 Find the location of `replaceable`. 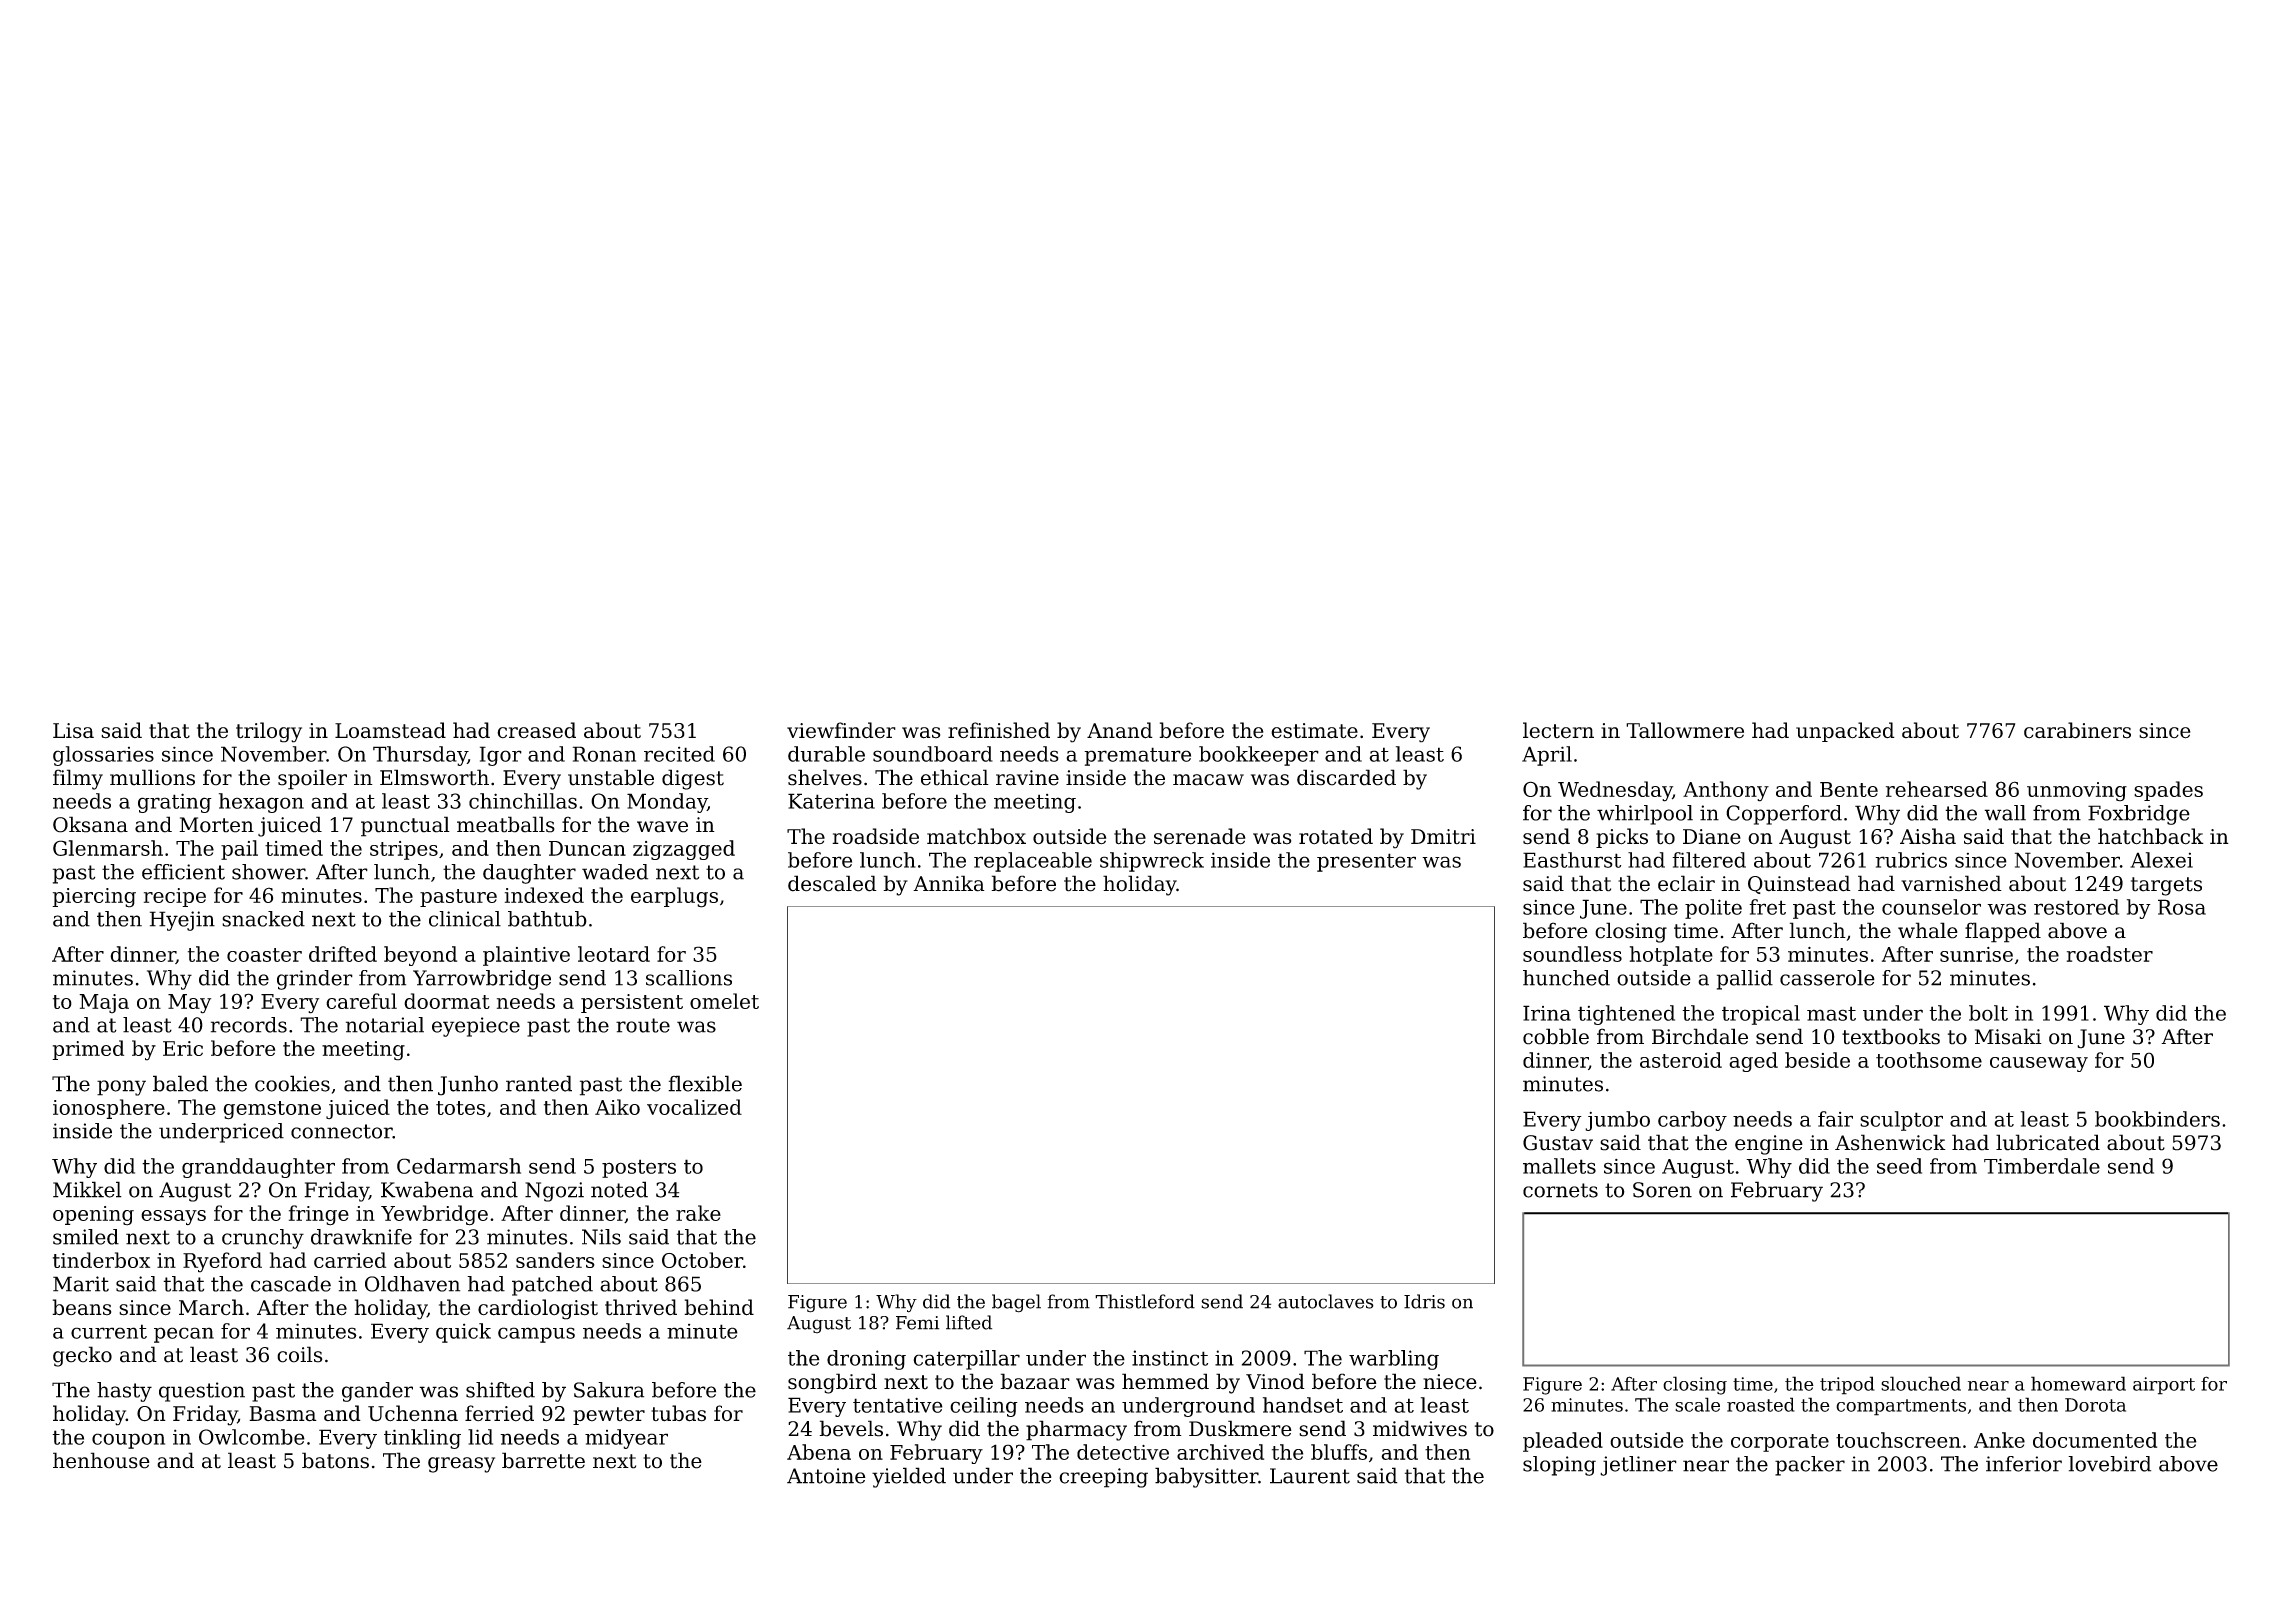

replaceable is located at coordinates (1033, 862).
